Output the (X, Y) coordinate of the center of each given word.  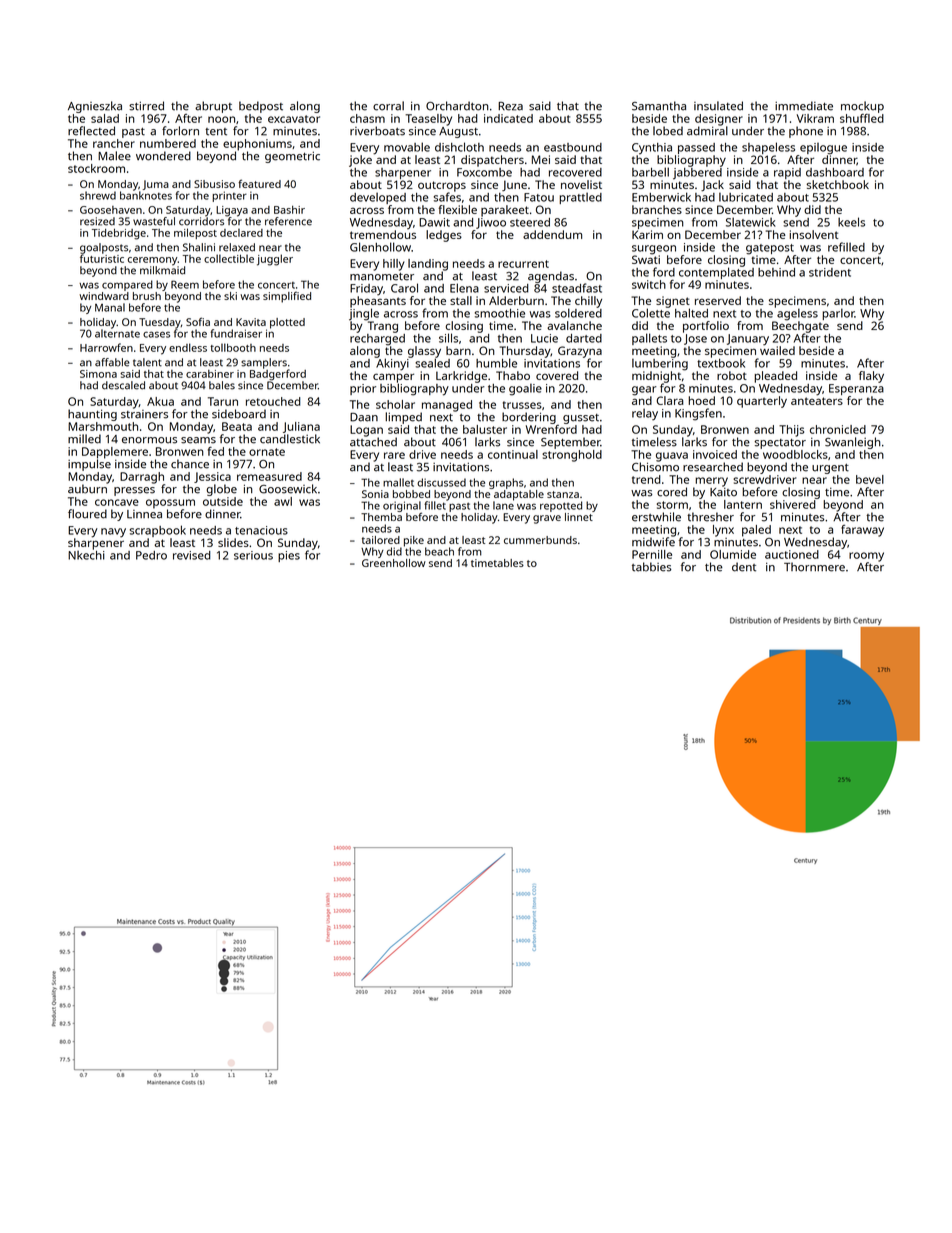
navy (113, 533)
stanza (563, 494)
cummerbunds (540, 540)
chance (190, 464)
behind (776, 272)
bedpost (261, 107)
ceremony (153, 261)
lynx (723, 531)
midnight (656, 377)
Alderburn (516, 300)
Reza (510, 106)
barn (458, 350)
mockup (862, 107)
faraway (862, 531)
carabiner (210, 374)
